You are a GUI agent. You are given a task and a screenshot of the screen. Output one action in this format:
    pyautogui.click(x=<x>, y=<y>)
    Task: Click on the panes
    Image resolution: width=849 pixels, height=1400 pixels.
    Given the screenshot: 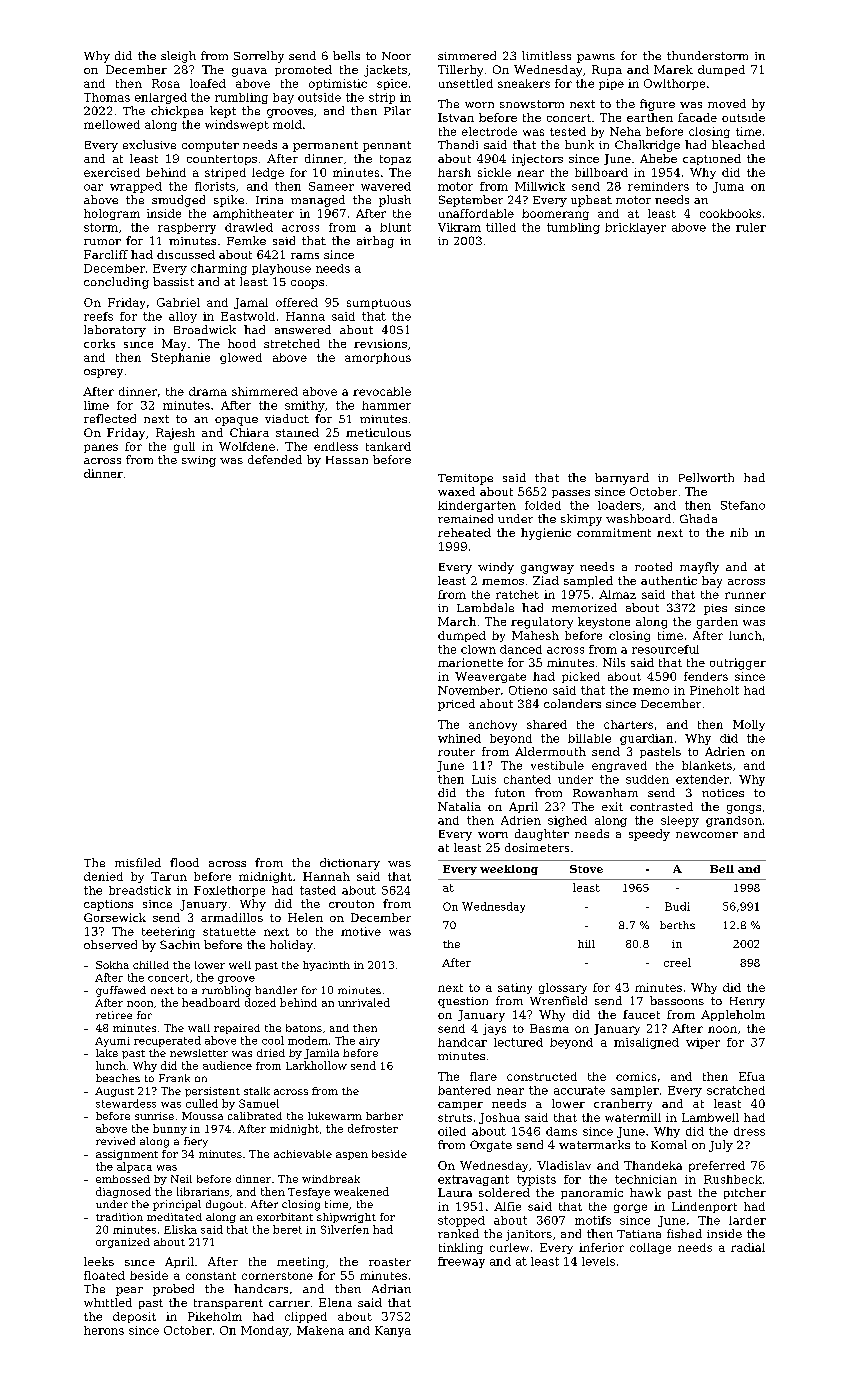 What is the action you would take?
    pyautogui.click(x=101, y=448)
